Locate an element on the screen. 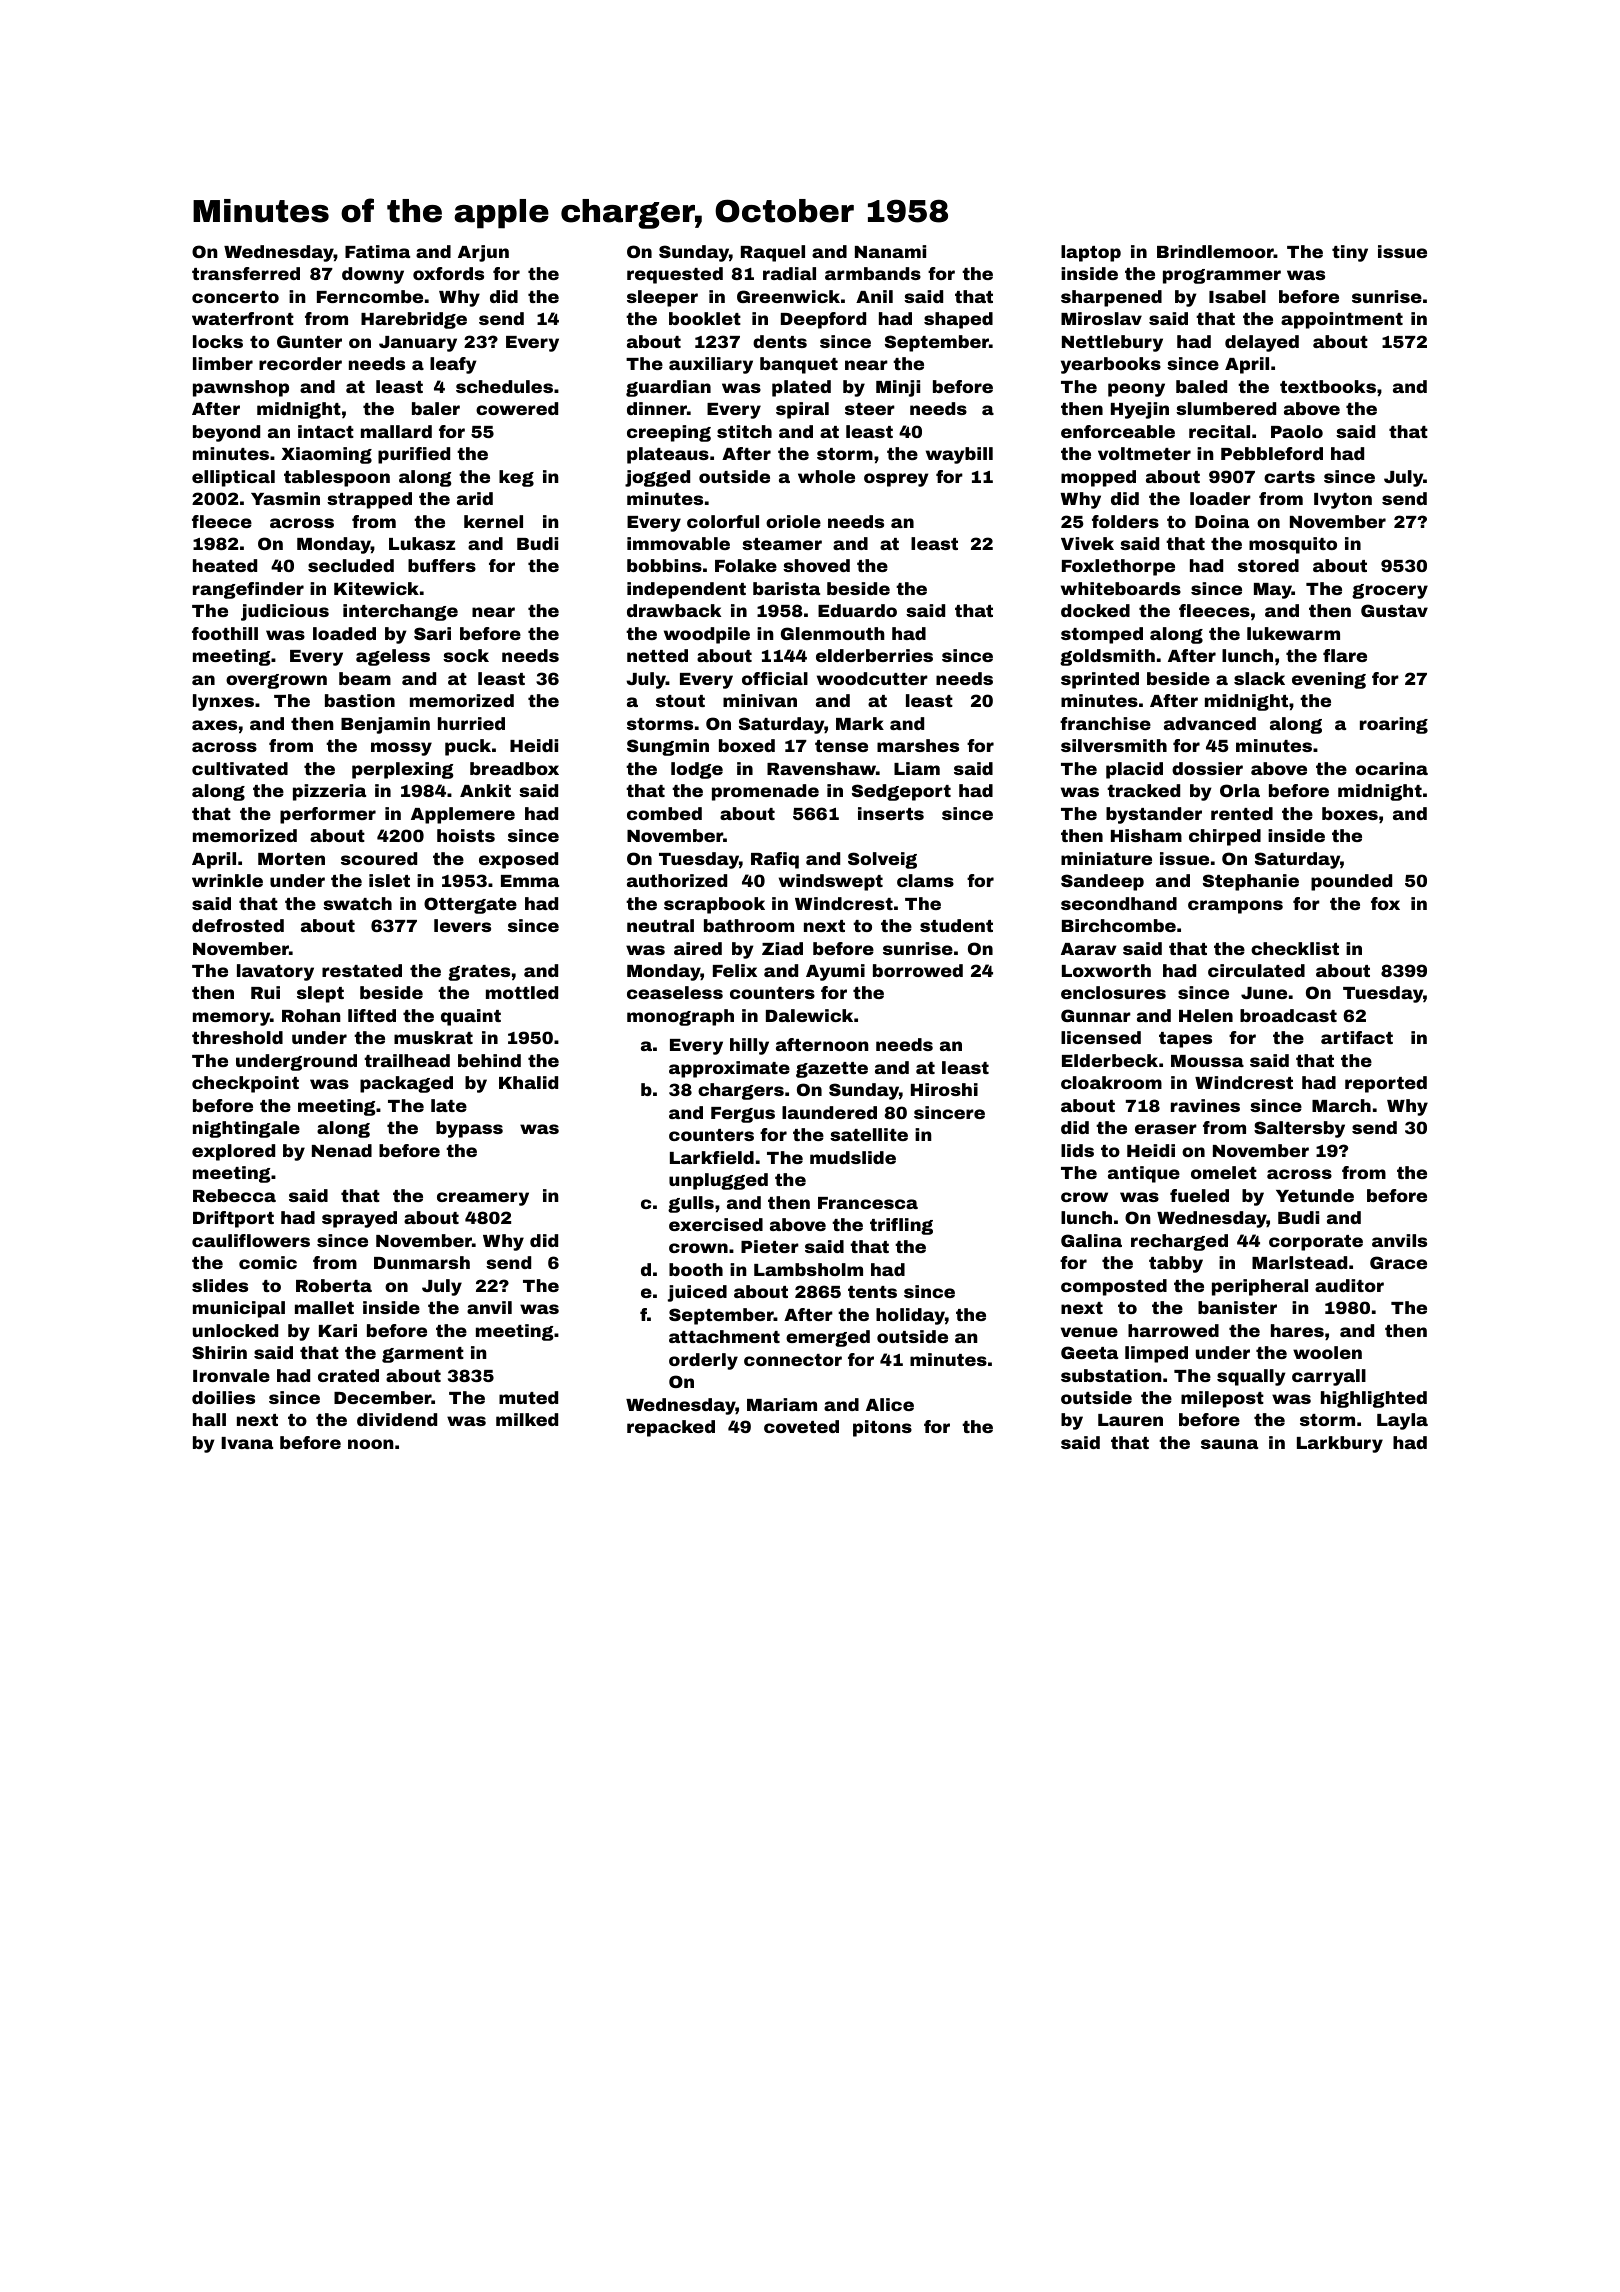 The height and width of the screenshot is (2292, 1620). repacked is located at coordinates (671, 1428).
